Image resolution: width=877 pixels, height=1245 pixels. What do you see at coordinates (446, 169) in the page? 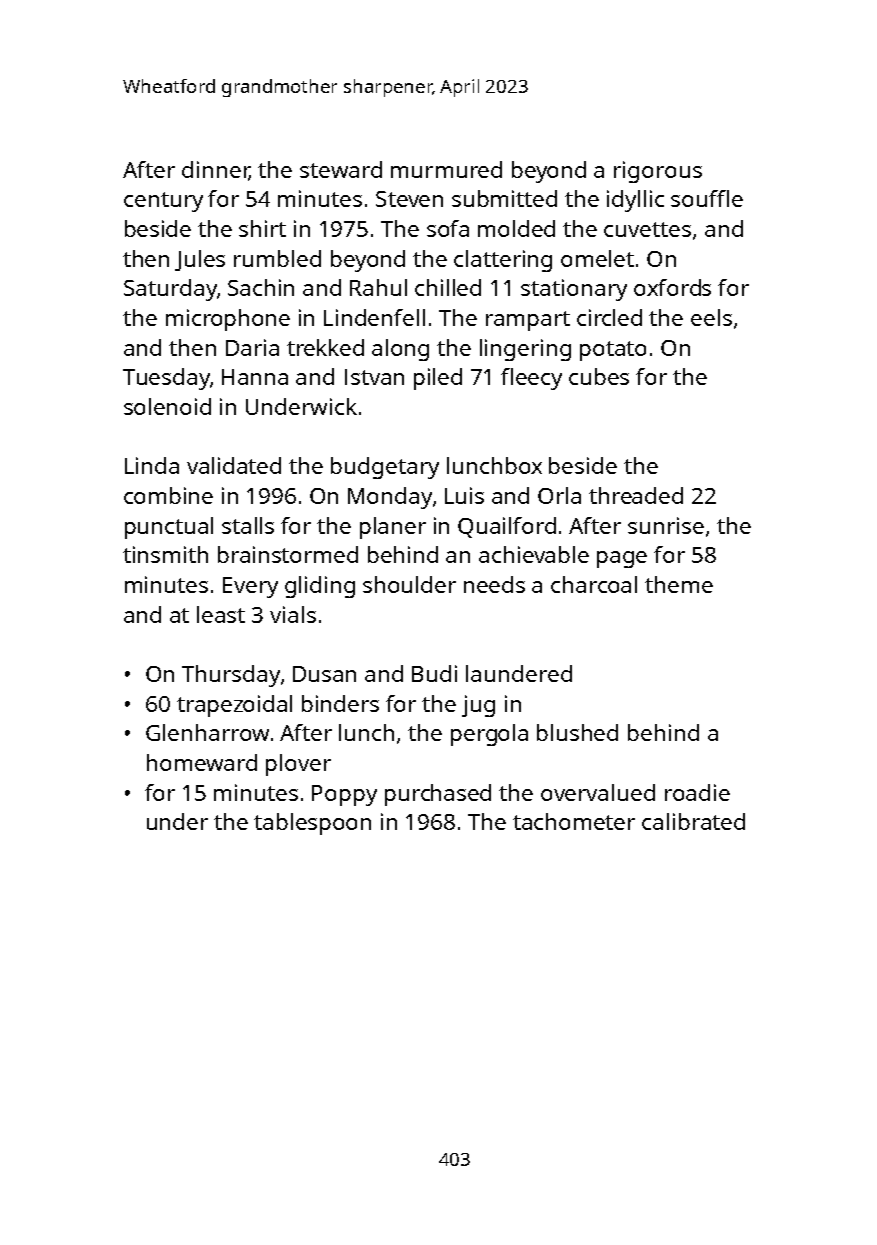
I see `murmured` at bounding box center [446, 169].
